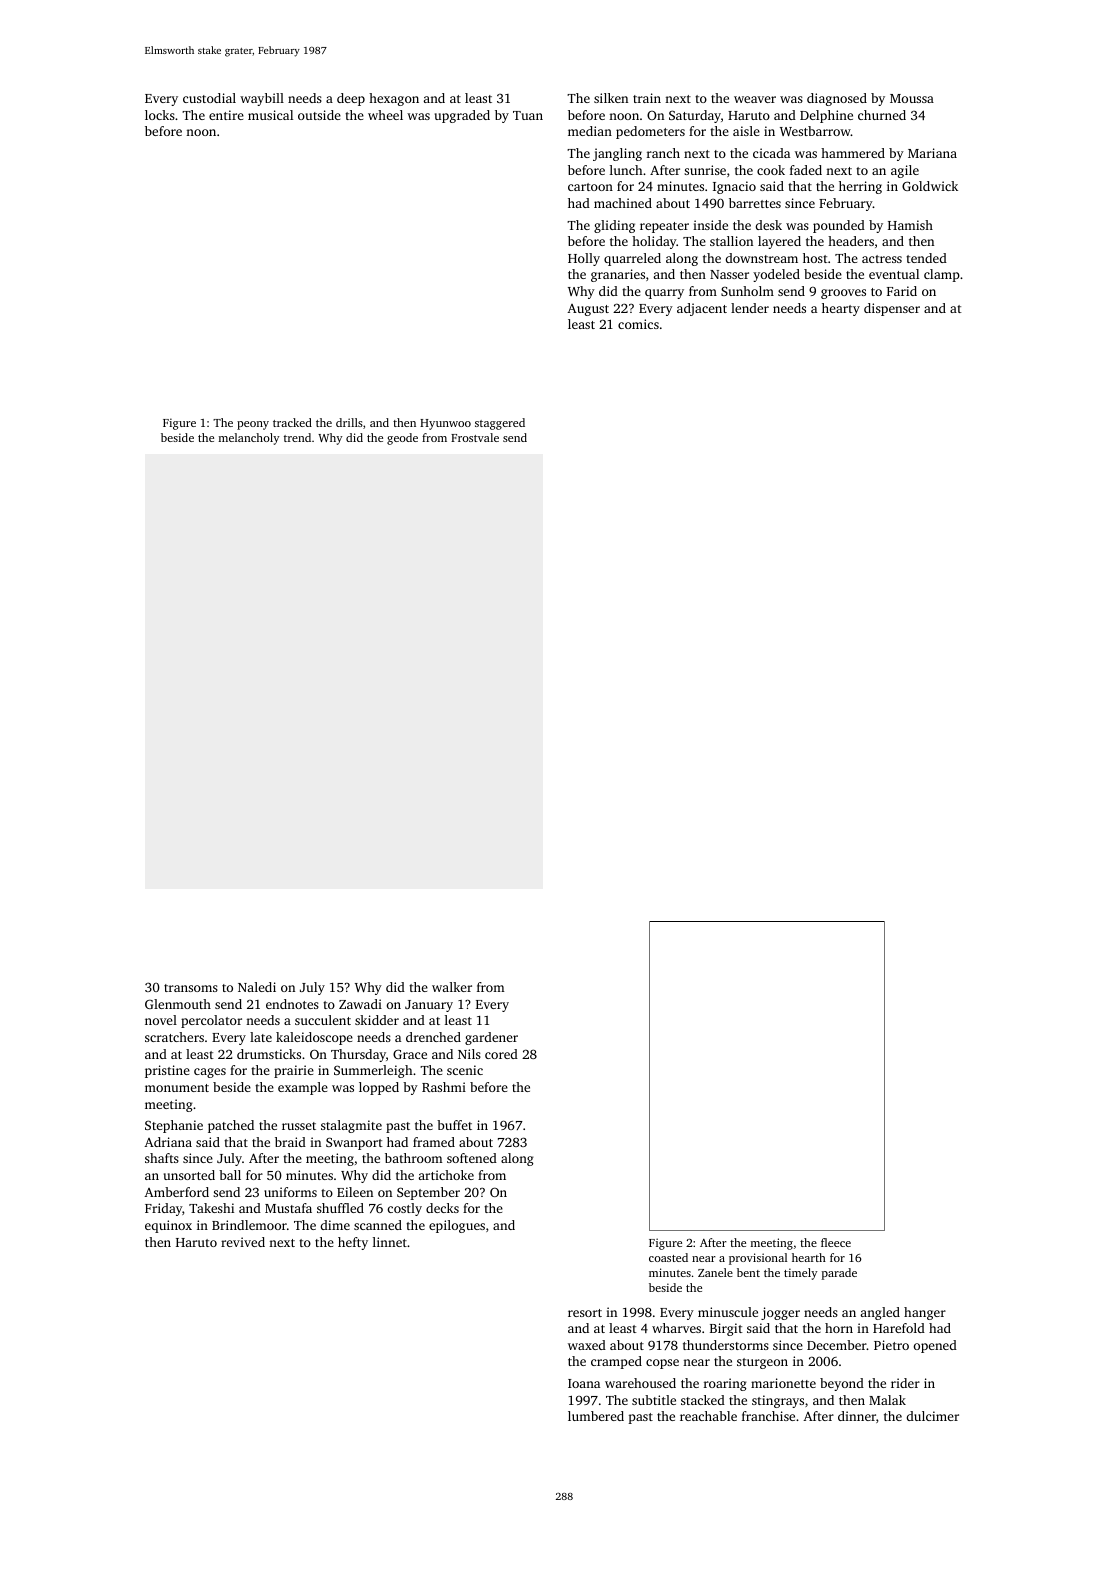  I want to click on walker, so click(452, 987).
